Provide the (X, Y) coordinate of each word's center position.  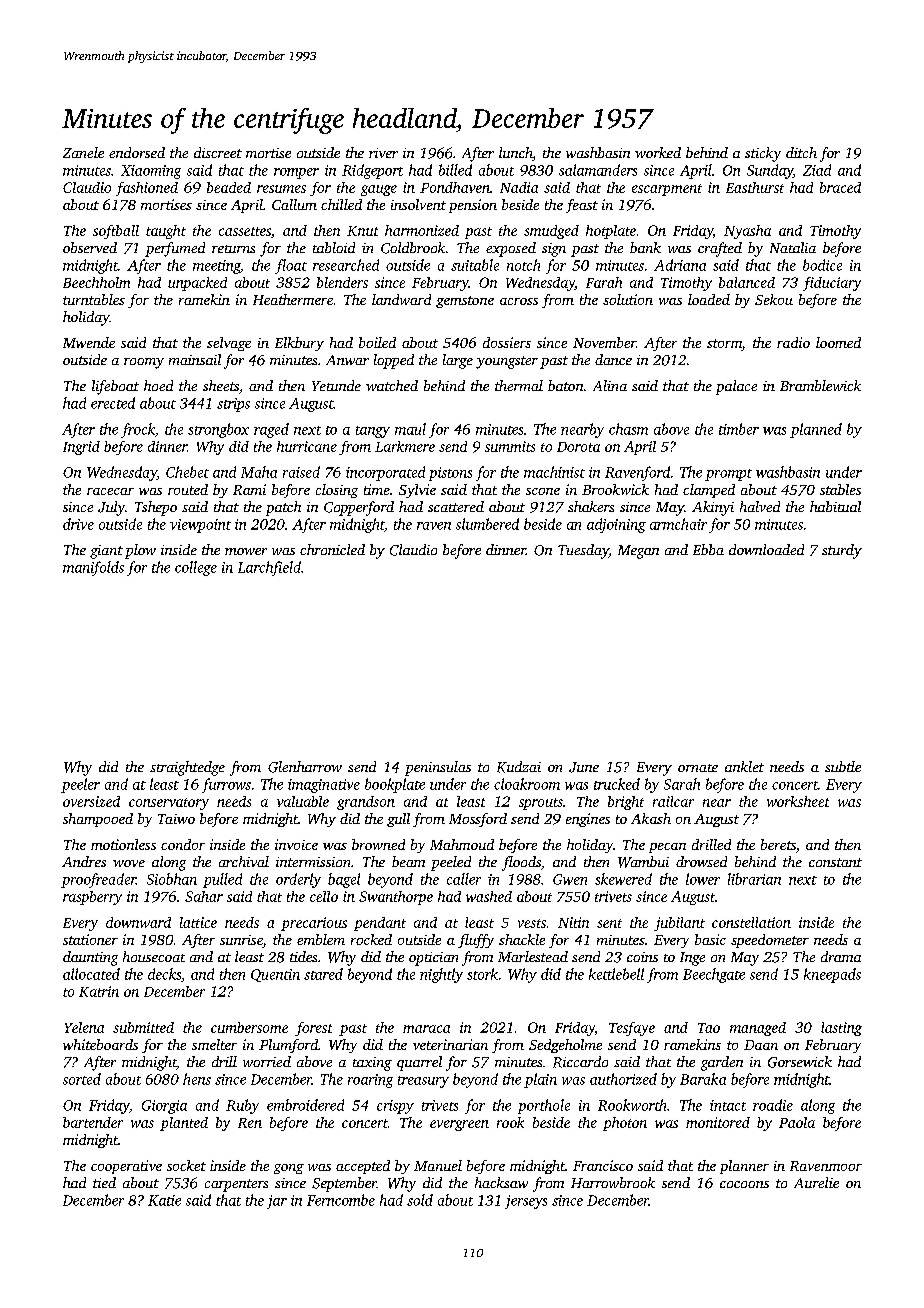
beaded (229, 187)
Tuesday (583, 551)
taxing (372, 1064)
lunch (516, 154)
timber (739, 429)
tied (104, 1182)
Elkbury (299, 344)
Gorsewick (800, 1062)
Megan (638, 552)
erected (113, 403)
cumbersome (249, 1027)
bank (645, 247)
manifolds (93, 568)
